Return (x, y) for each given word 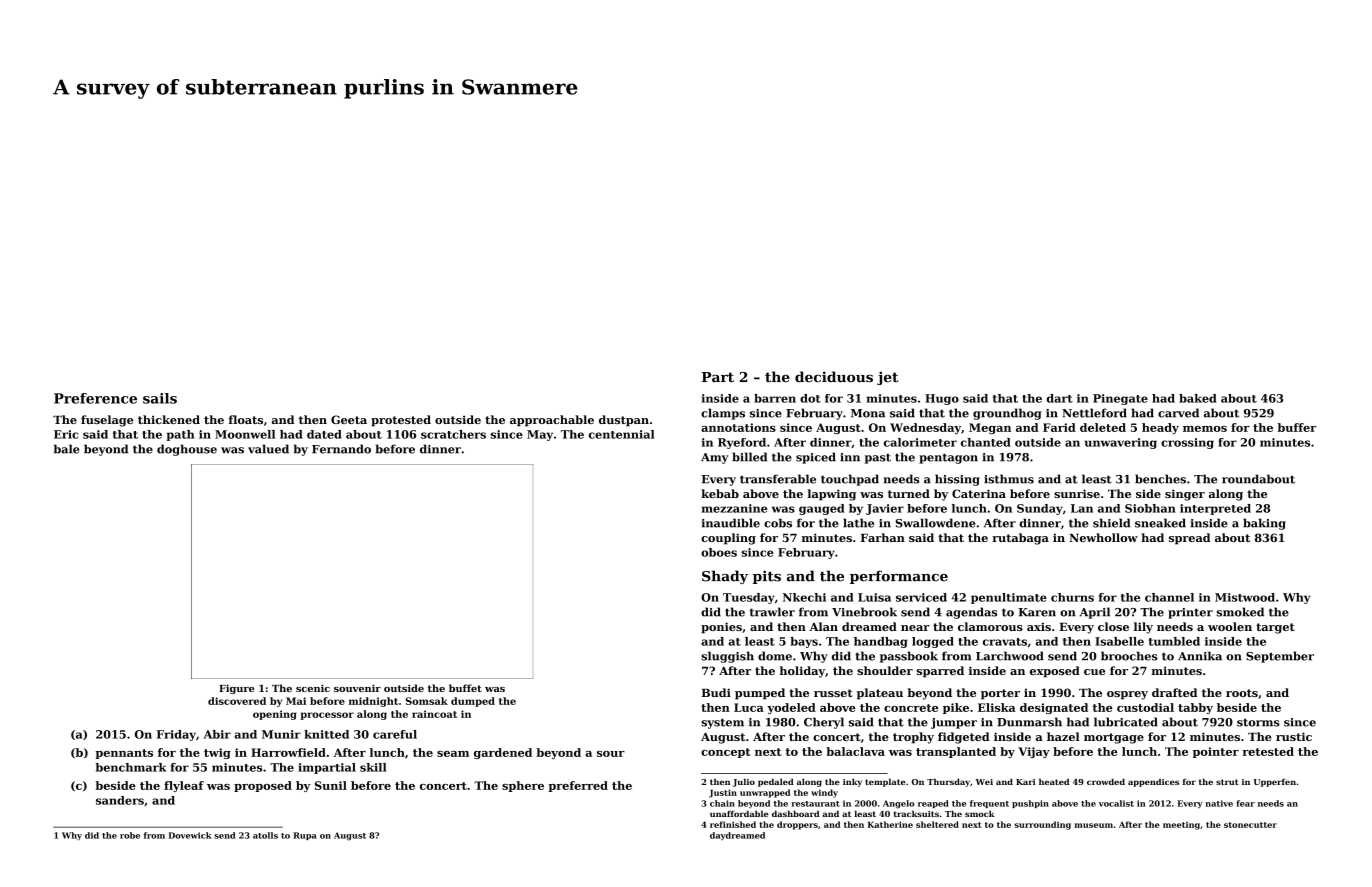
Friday (176, 735)
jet (887, 378)
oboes (719, 552)
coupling (728, 539)
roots (1242, 693)
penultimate (1009, 598)
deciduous (834, 377)
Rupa (305, 836)
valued (268, 449)
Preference (95, 398)
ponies (721, 628)
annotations (738, 427)
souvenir (357, 688)
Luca (749, 707)
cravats (1005, 642)
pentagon (948, 458)
